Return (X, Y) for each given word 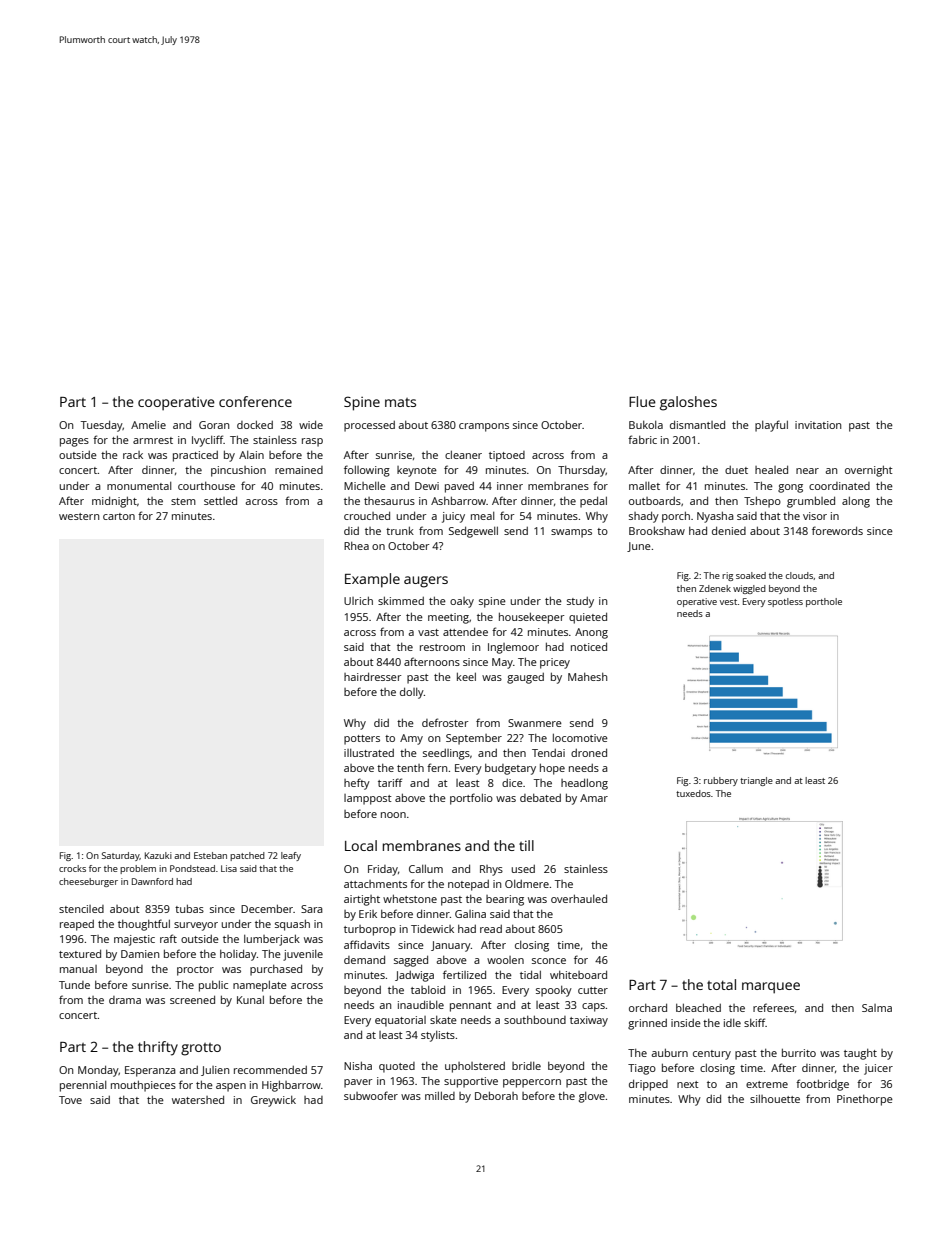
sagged (411, 961)
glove (592, 1097)
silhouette (775, 1098)
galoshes (688, 403)
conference (255, 401)
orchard (648, 1007)
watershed (198, 1099)
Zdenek (715, 588)
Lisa (229, 868)
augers (426, 582)
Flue (642, 401)
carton (119, 516)
